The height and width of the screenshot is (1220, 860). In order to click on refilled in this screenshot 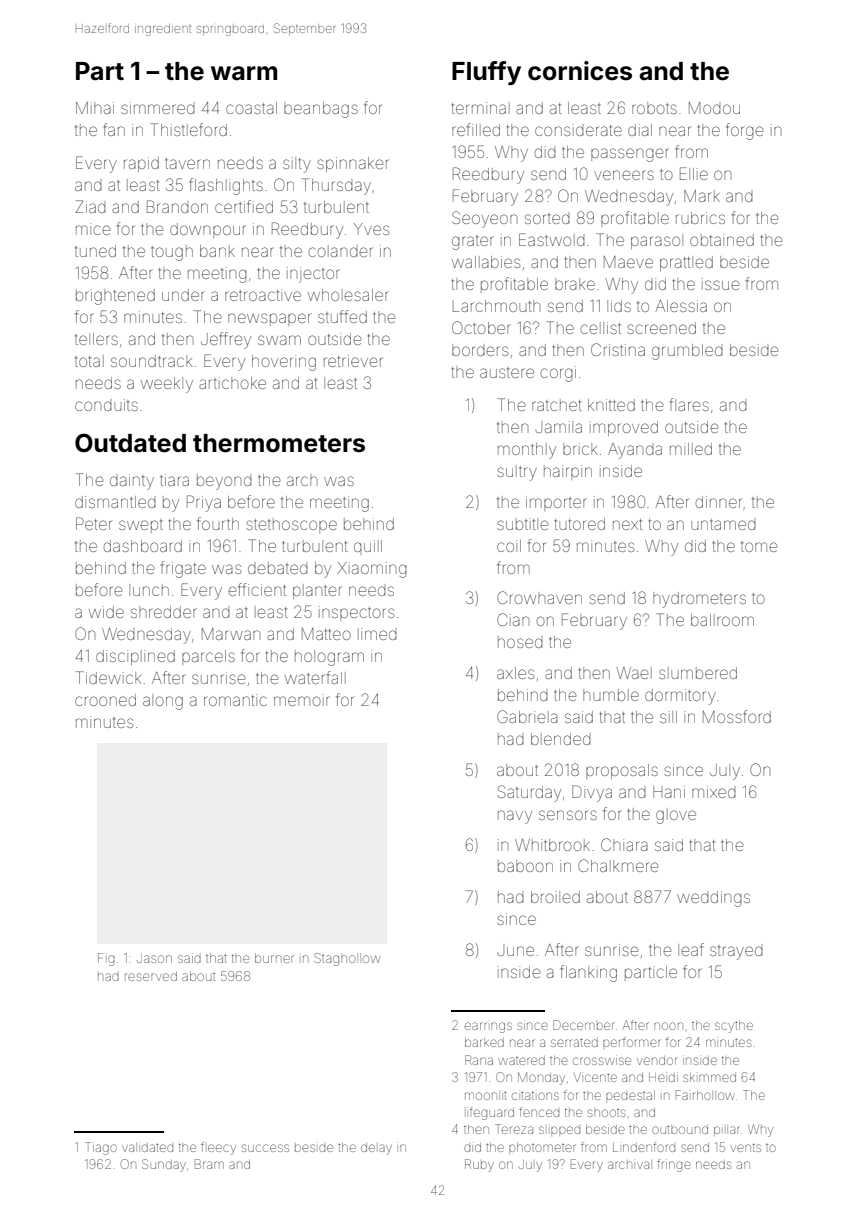, I will do `click(476, 129)`.
